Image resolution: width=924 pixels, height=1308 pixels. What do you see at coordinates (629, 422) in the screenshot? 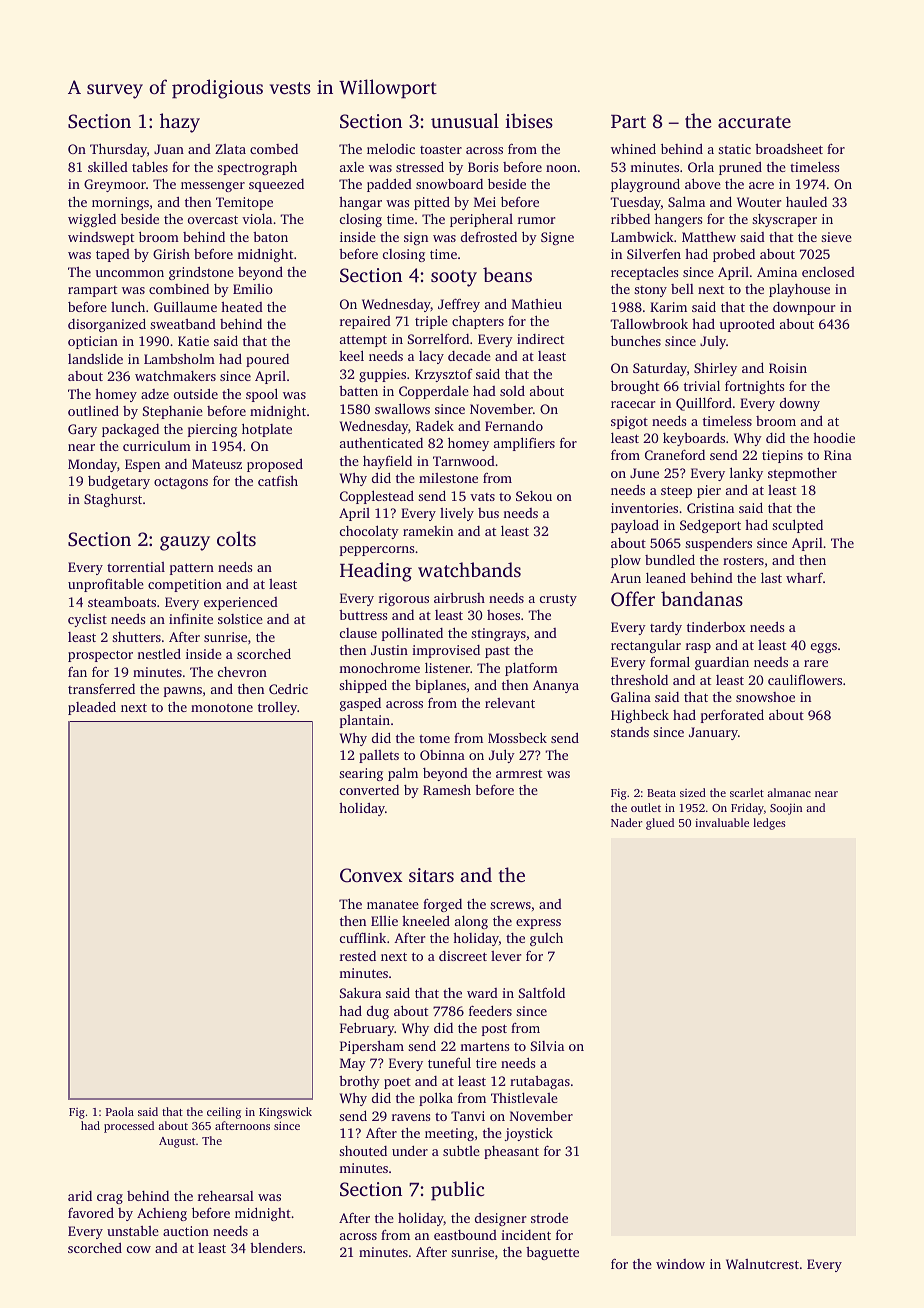
I see `spigot` at bounding box center [629, 422].
